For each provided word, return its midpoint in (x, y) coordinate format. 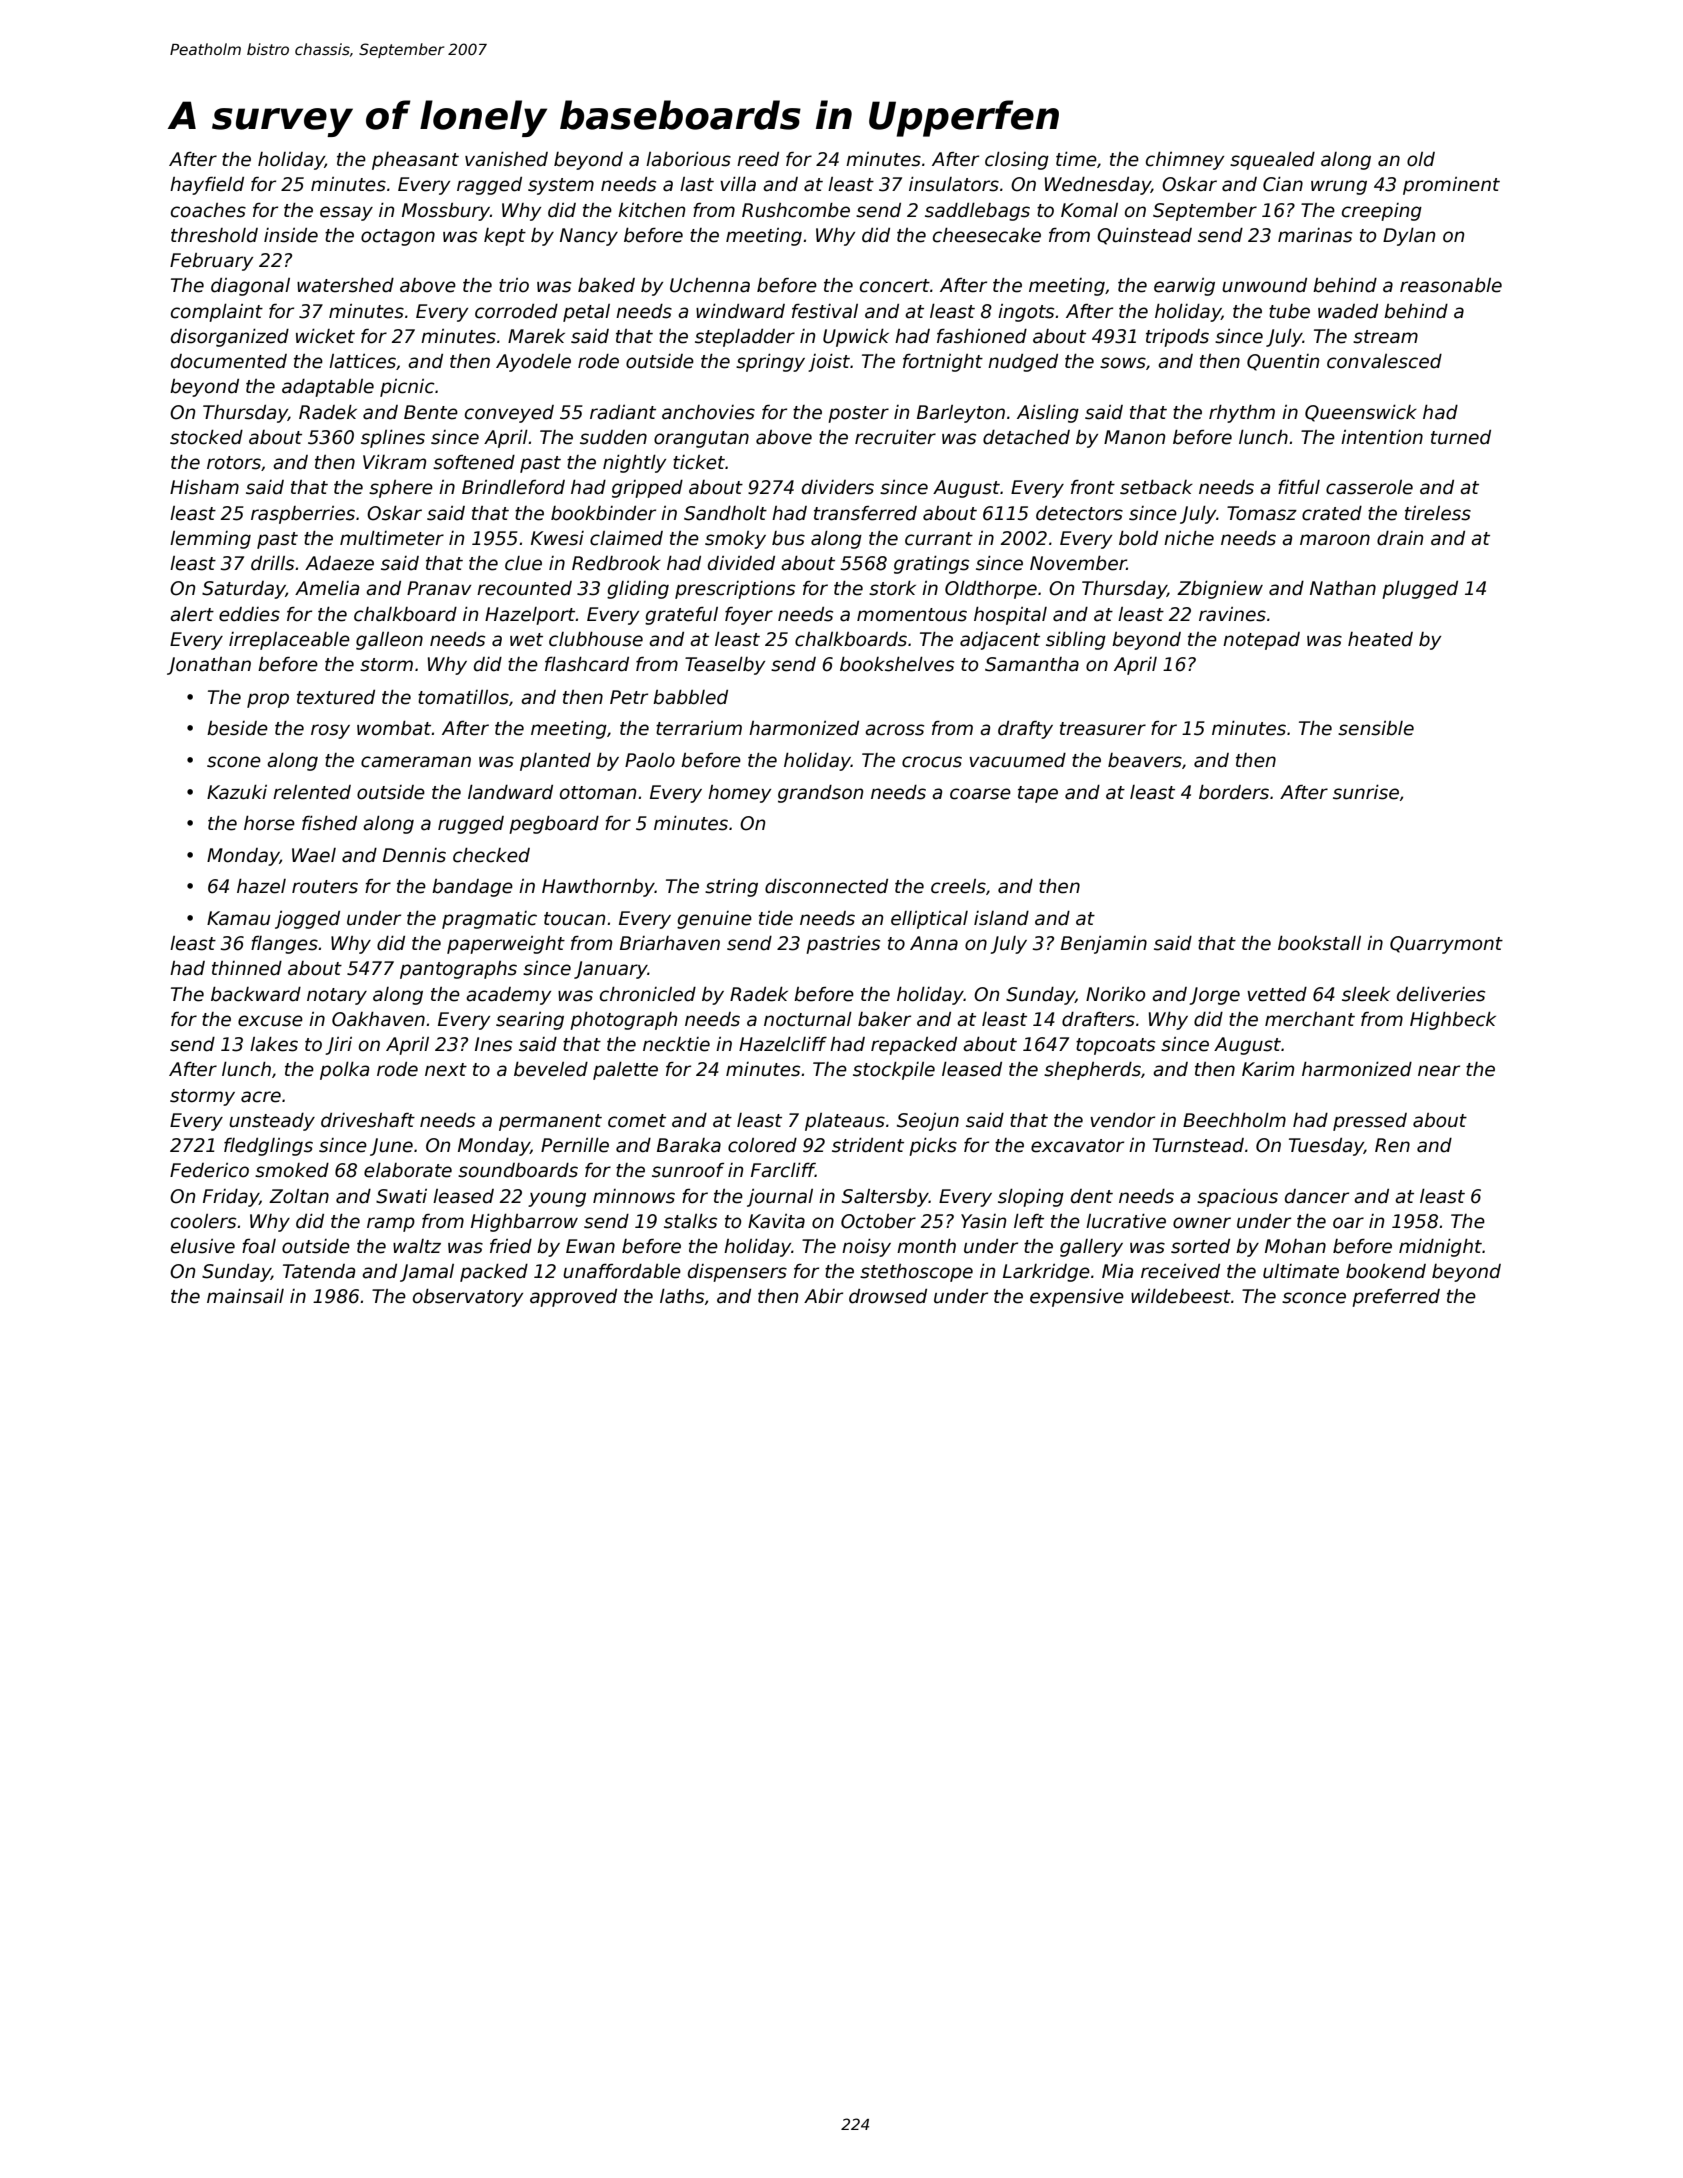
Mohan (1295, 1246)
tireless (1438, 513)
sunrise (1366, 792)
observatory (468, 1298)
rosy (330, 731)
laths (682, 1296)
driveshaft (368, 1120)
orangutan (701, 439)
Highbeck (1453, 1021)
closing (1017, 161)
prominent (1451, 186)
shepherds (1092, 1071)
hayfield (207, 186)
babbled (690, 697)
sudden (613, 437)
